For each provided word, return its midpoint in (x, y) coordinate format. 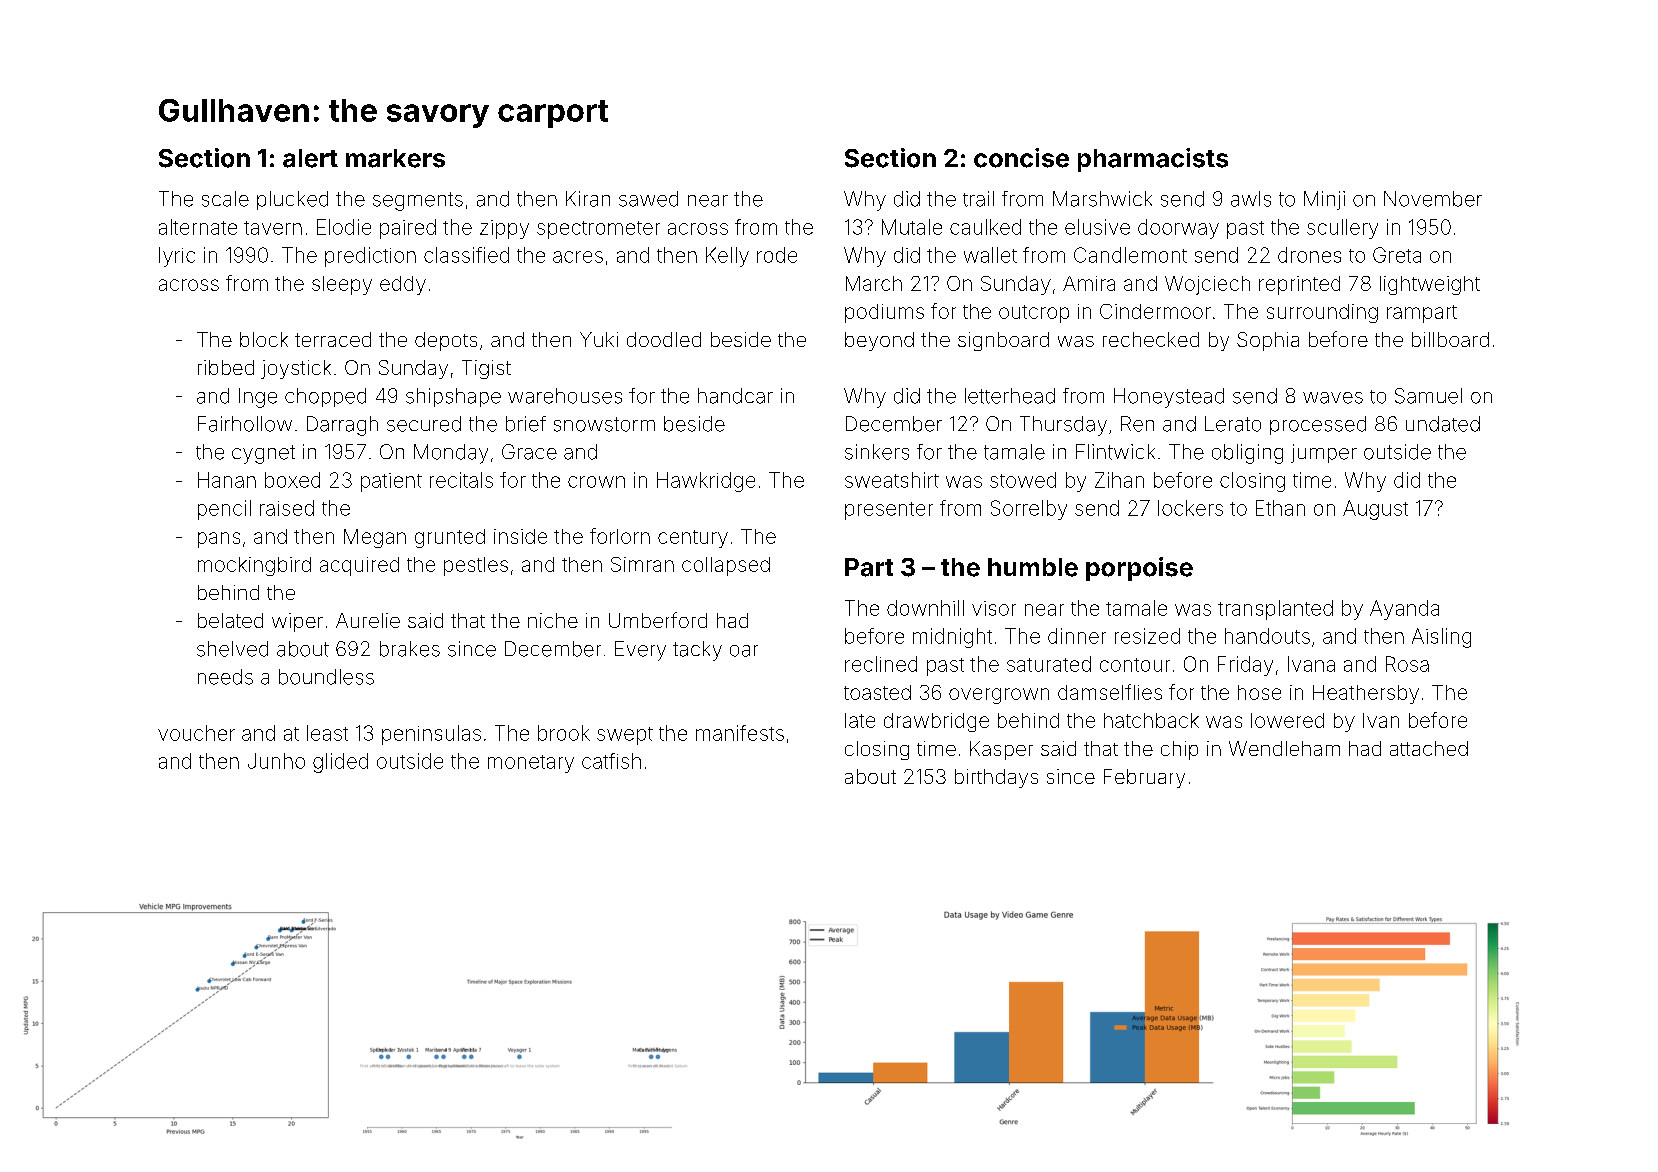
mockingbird (254, 566)
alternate (198, 227)
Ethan (1280, 508)
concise (1021, 158)
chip (1179, 750)
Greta (1397, 255)
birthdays (996, 778)
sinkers (877, 452)
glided (340, 763)
